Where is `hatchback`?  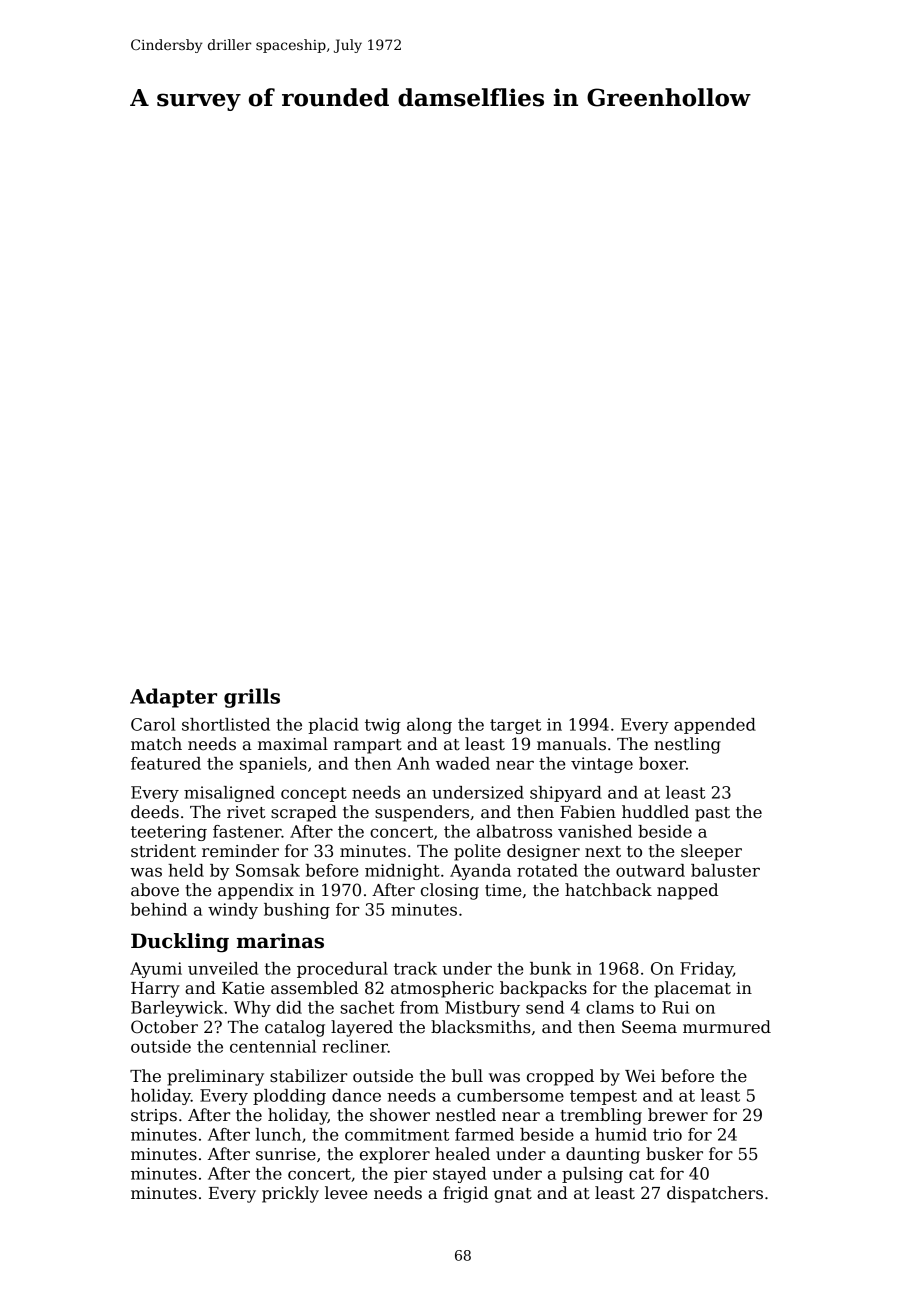
hatchback is located at coordinates (608, 890).
